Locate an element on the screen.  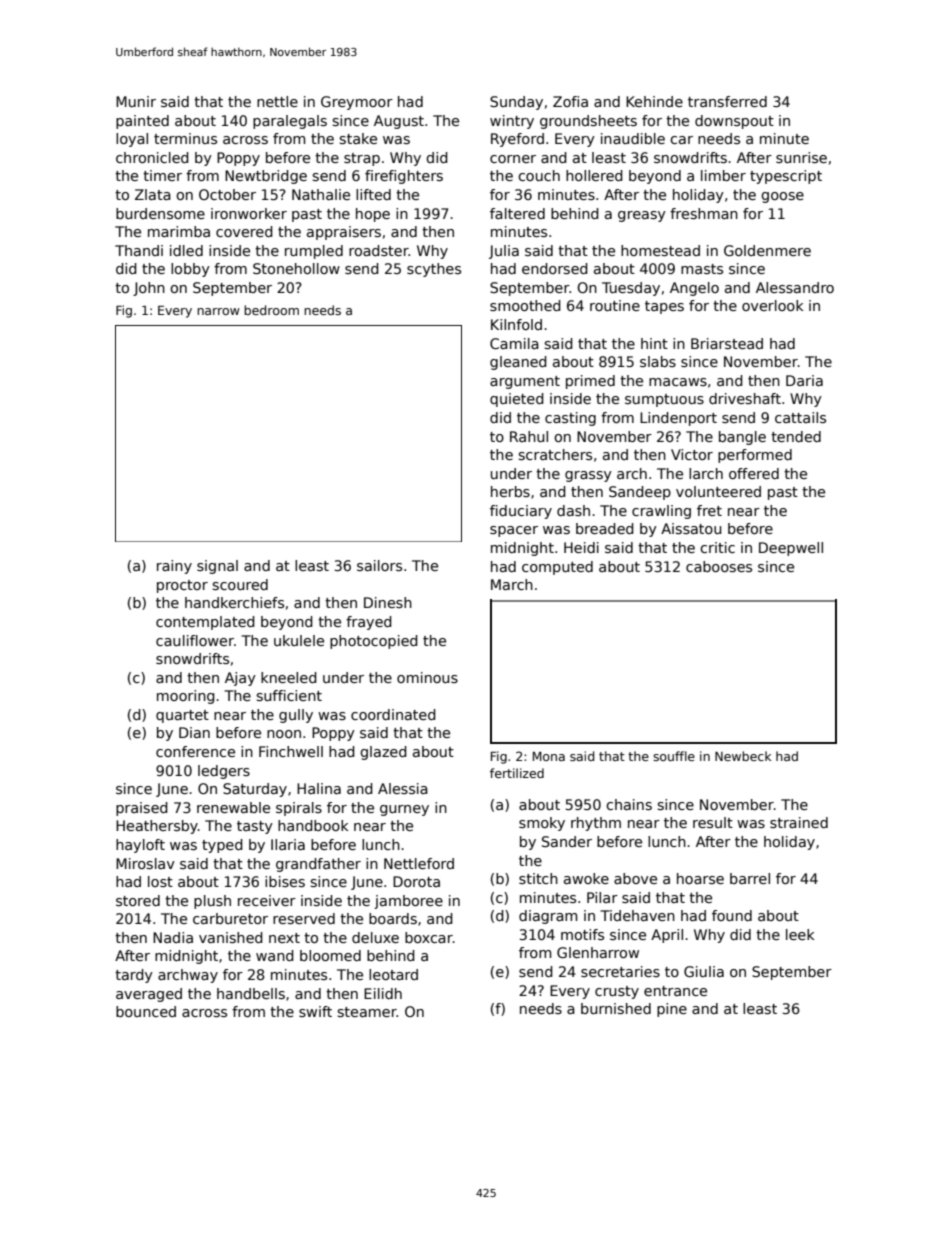
ibises is located at coordinates (285, 881).
